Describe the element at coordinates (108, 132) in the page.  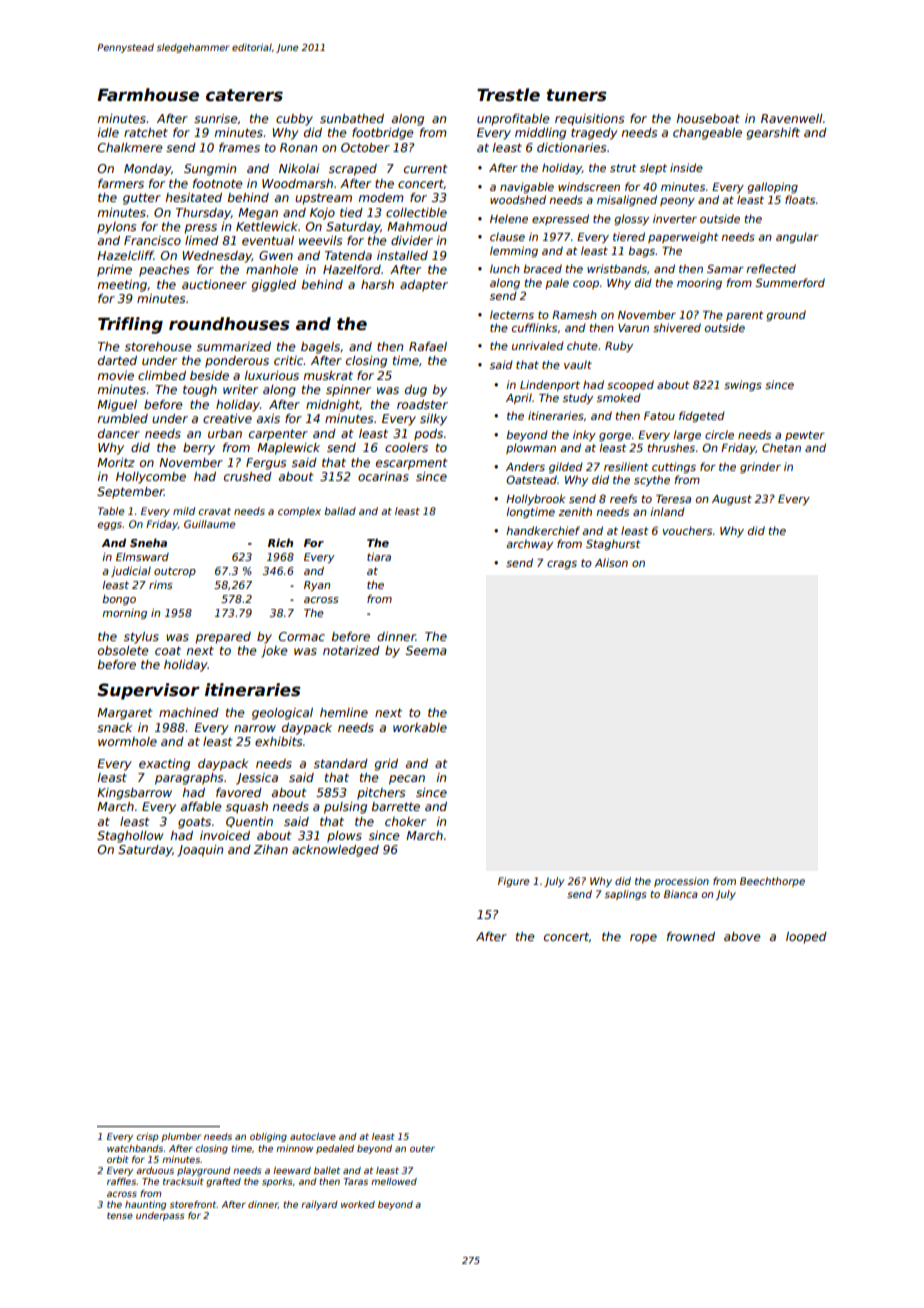
I see `idle` at that location.
